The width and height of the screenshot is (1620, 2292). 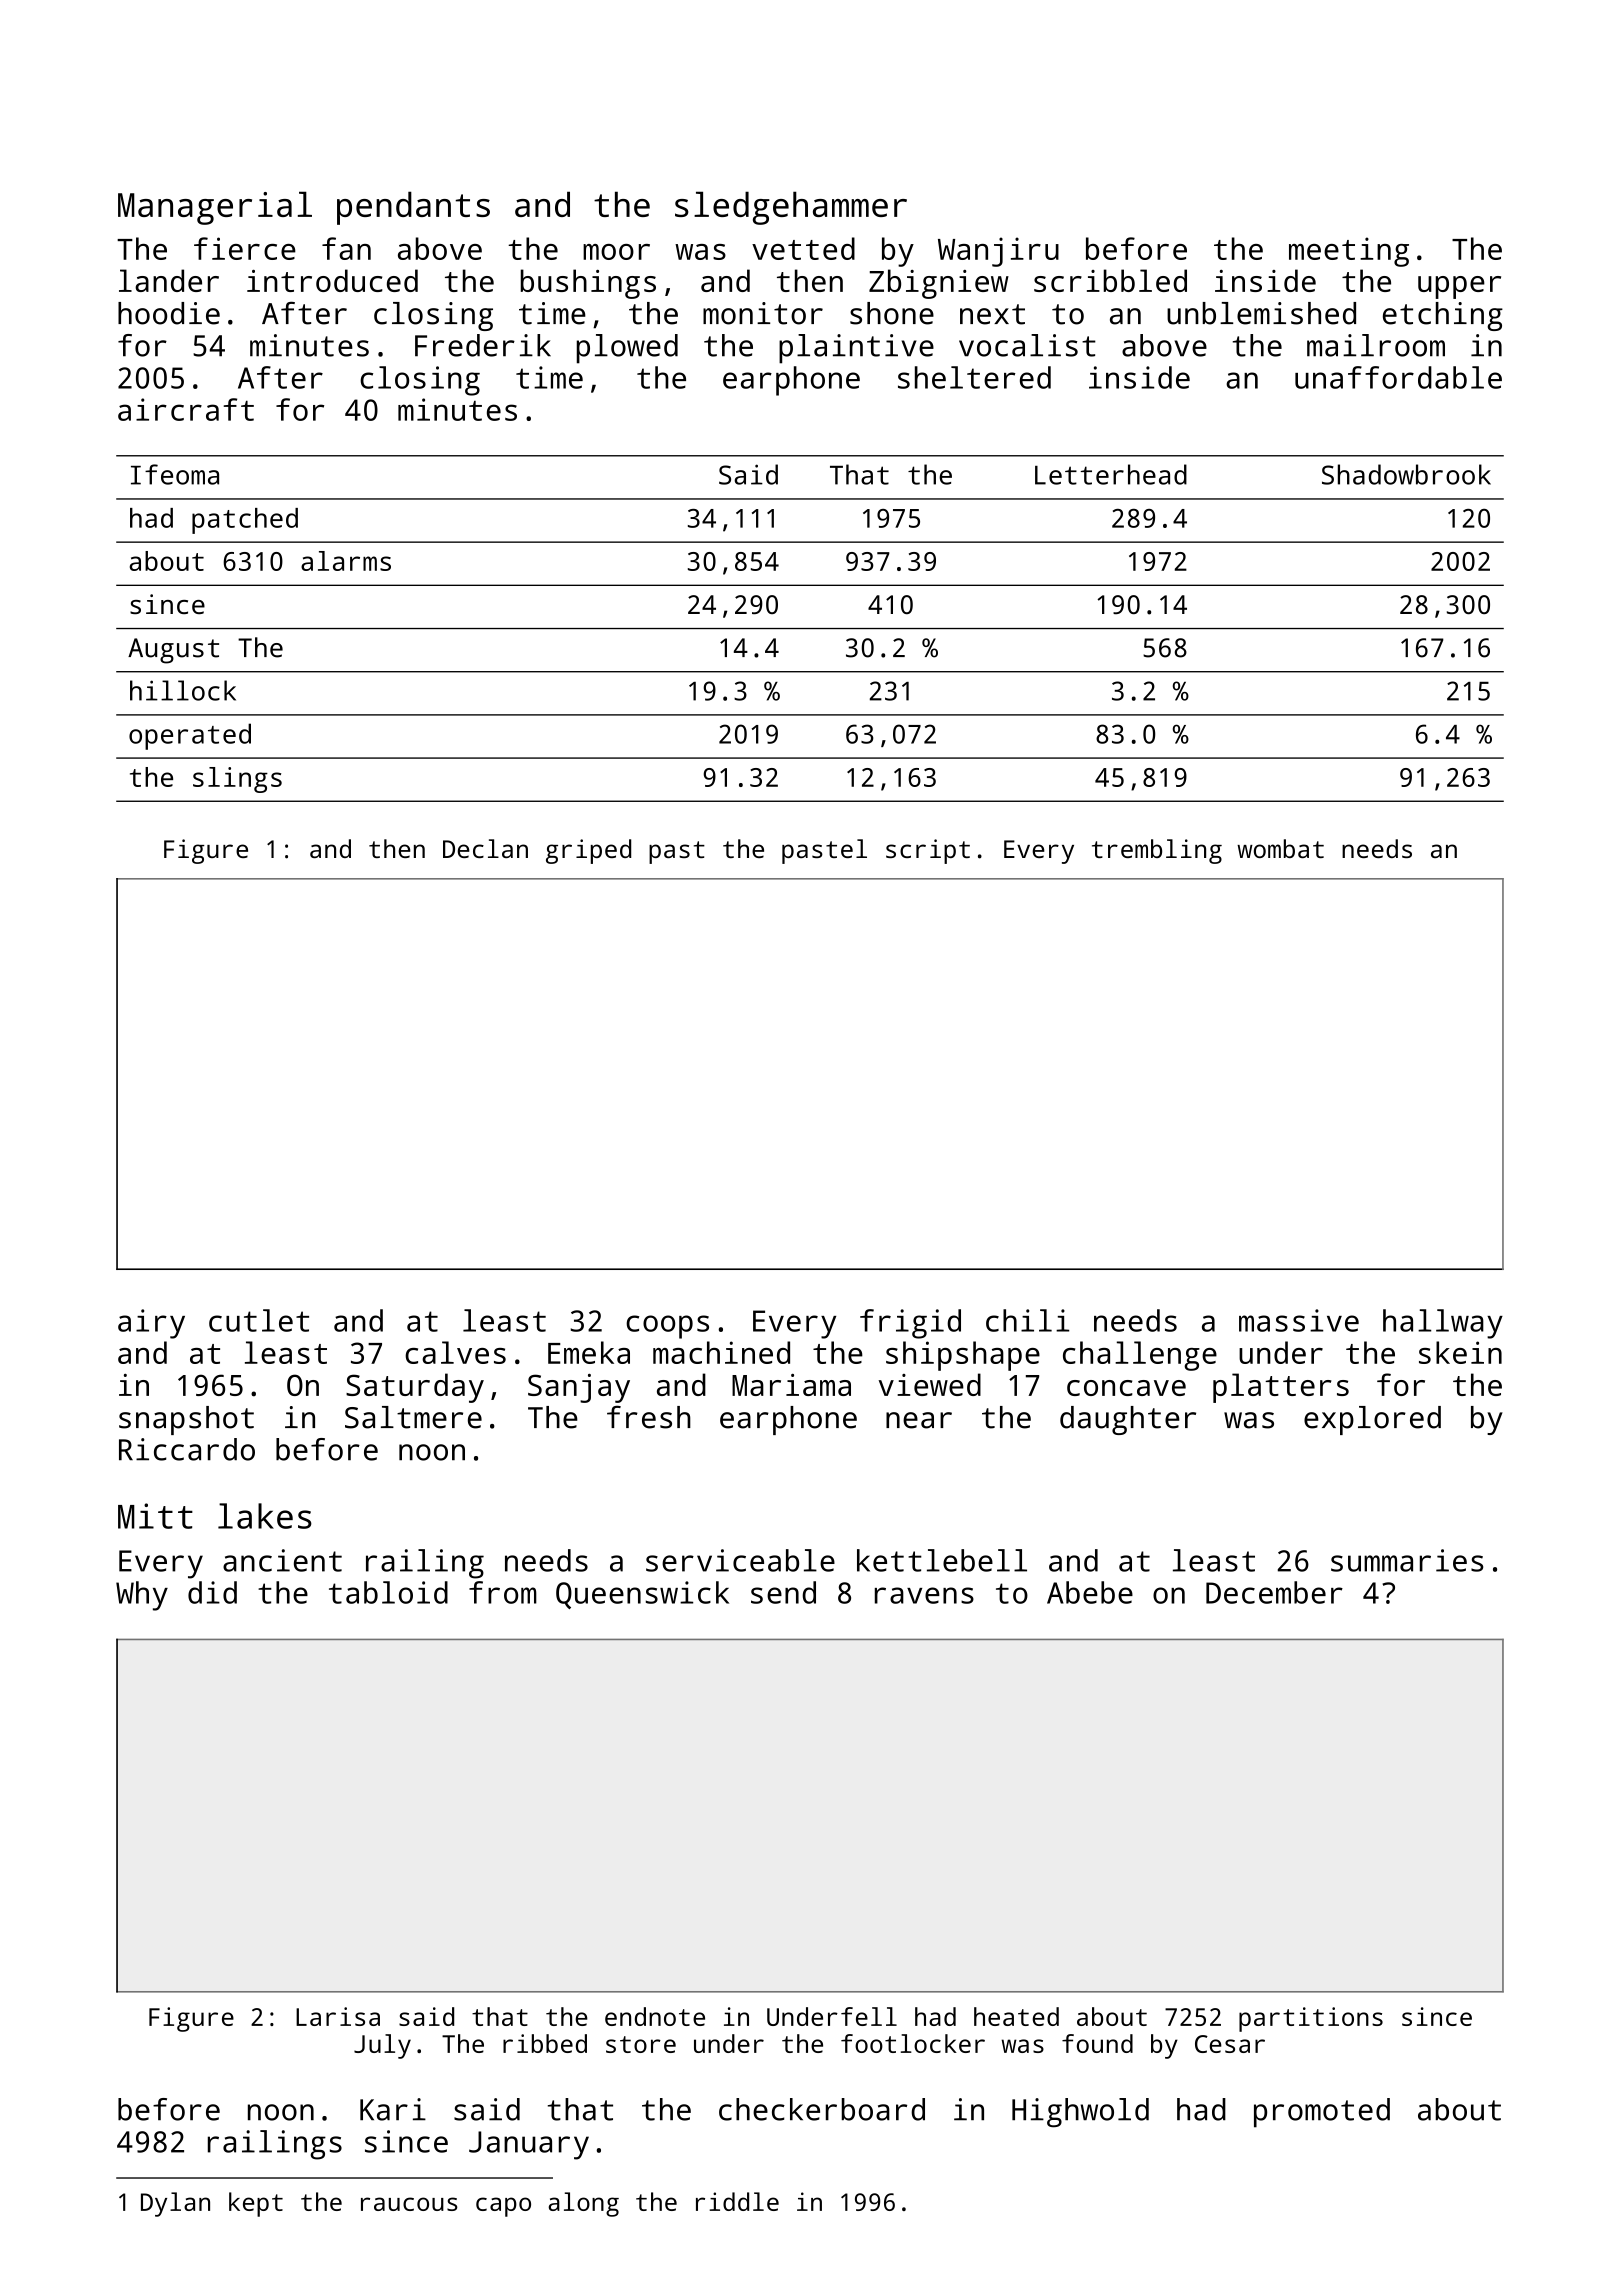 I want to click on sledgehammer, so click(x=791, y=208).
